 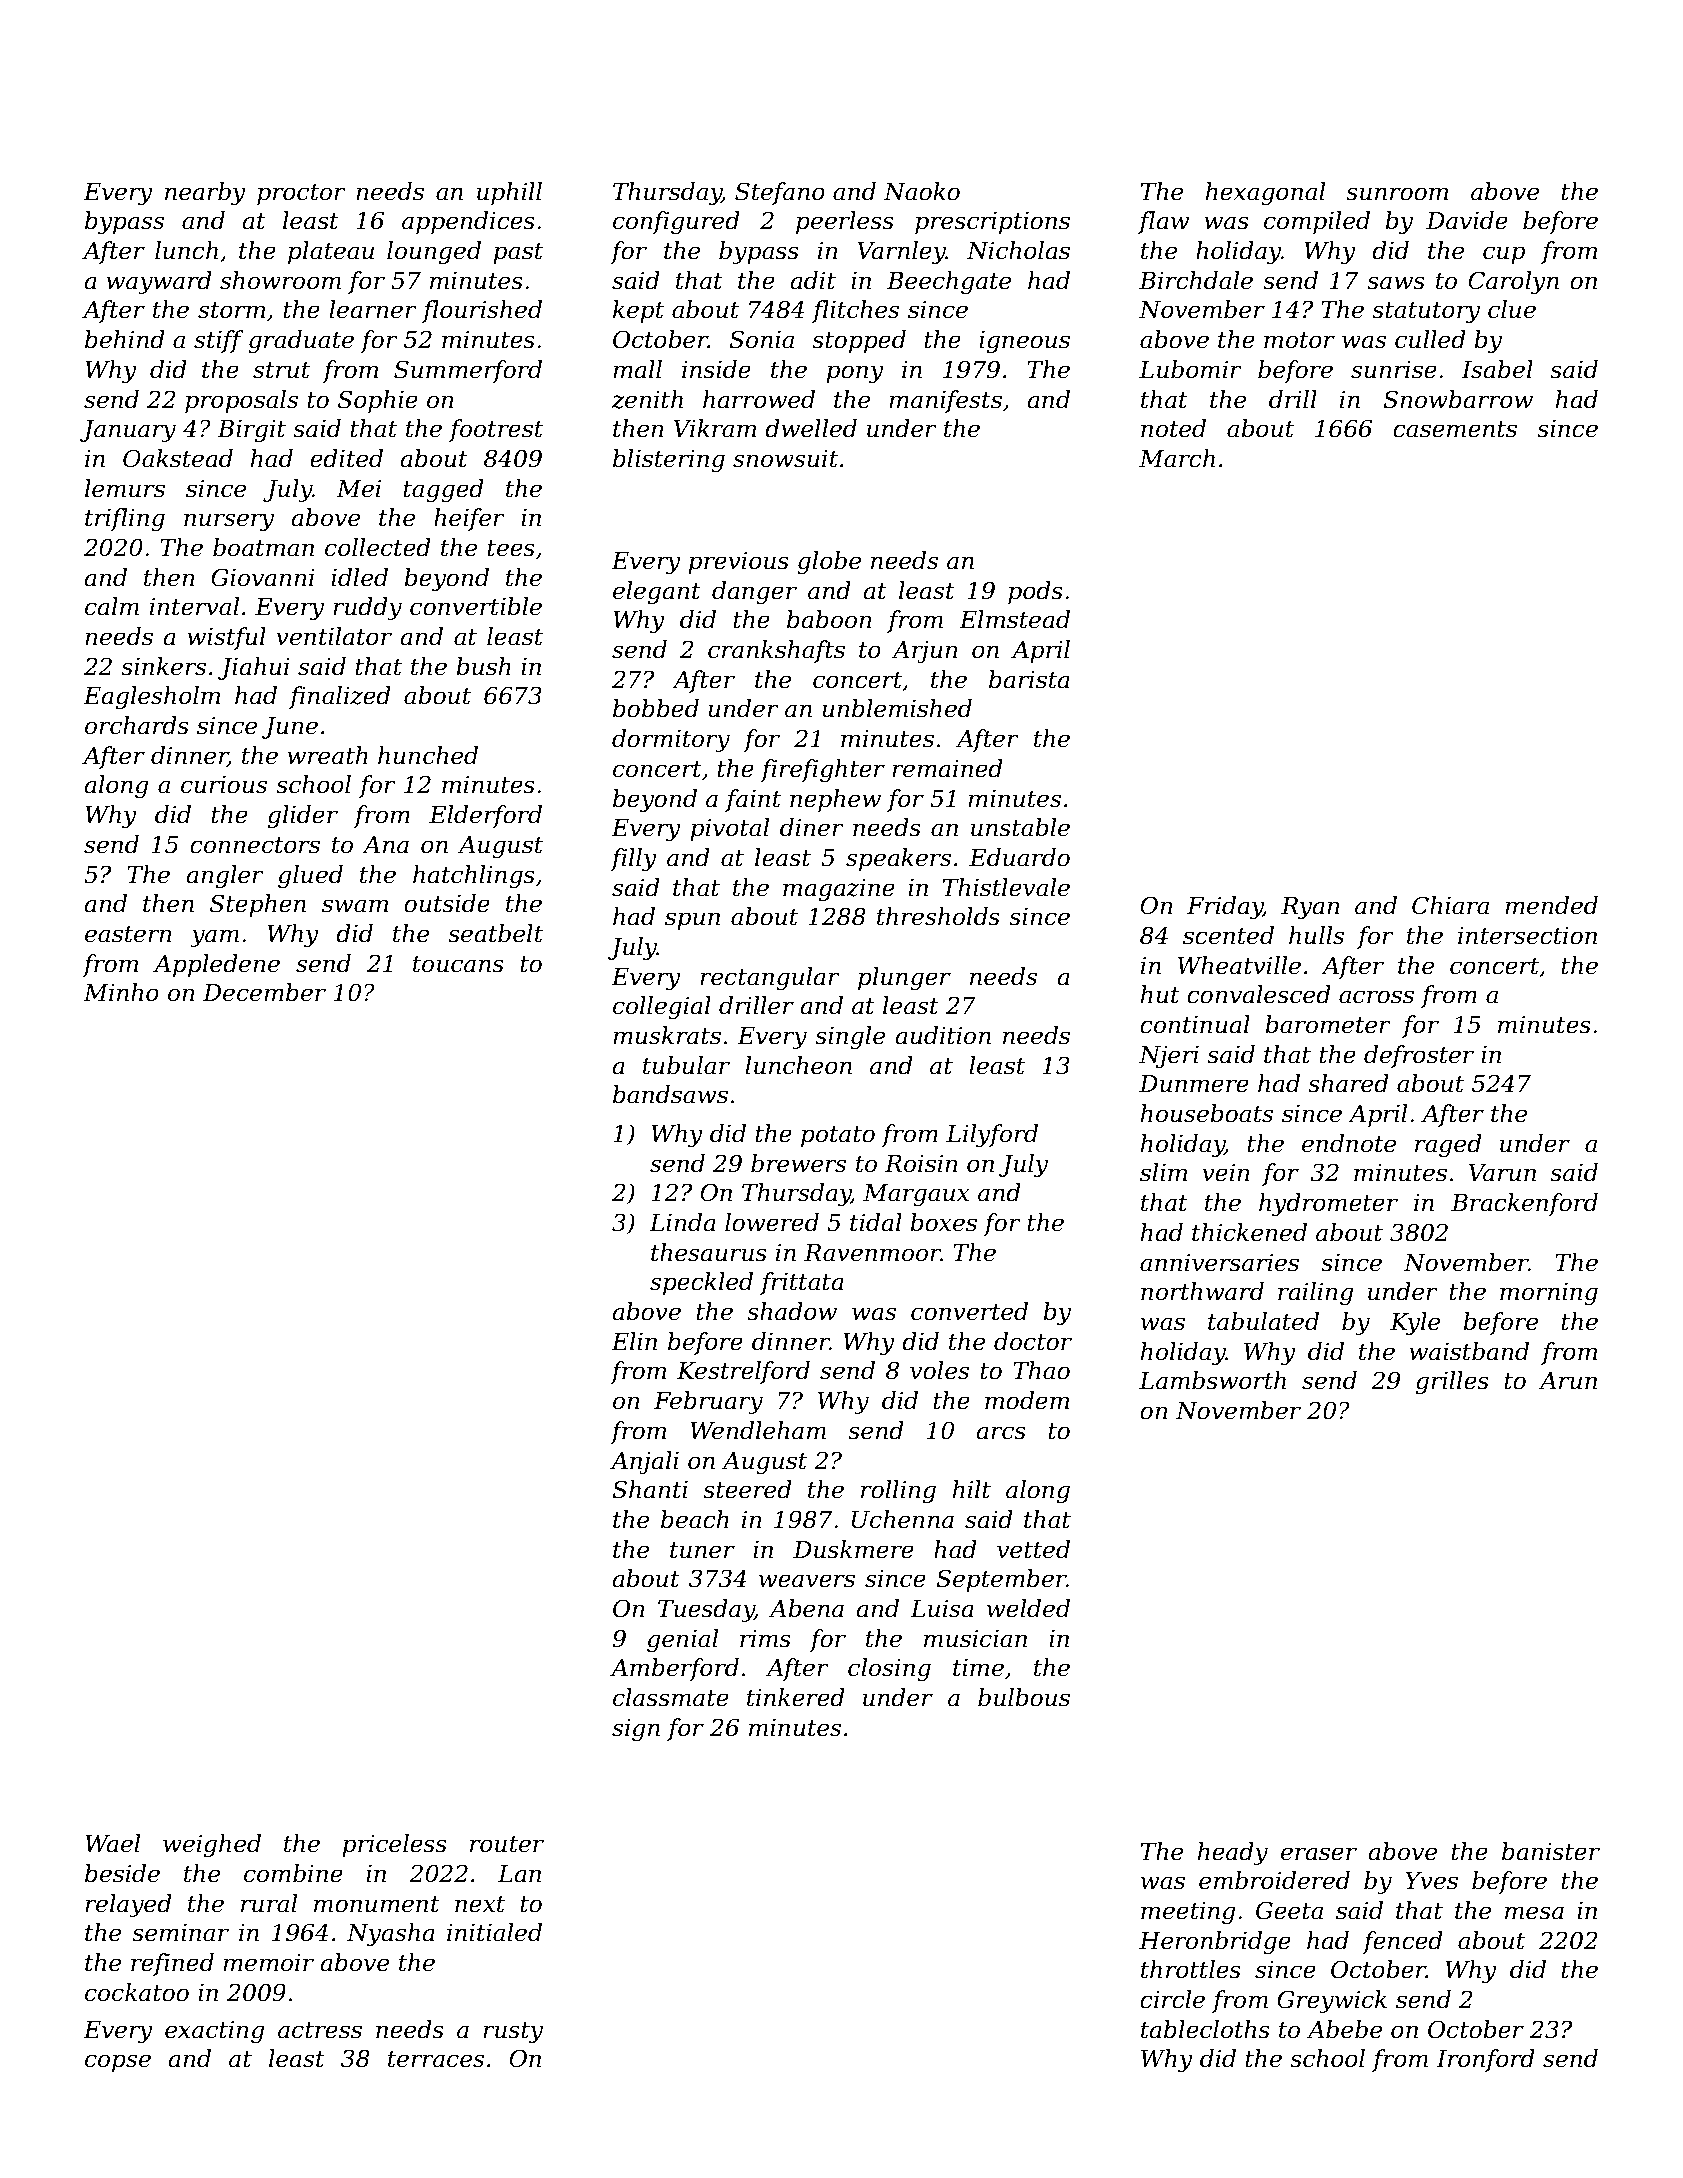 What do you see at coordinates (436, 2059) in the screenshot?
I see `terraces` at bounding box center [436, 2059].
